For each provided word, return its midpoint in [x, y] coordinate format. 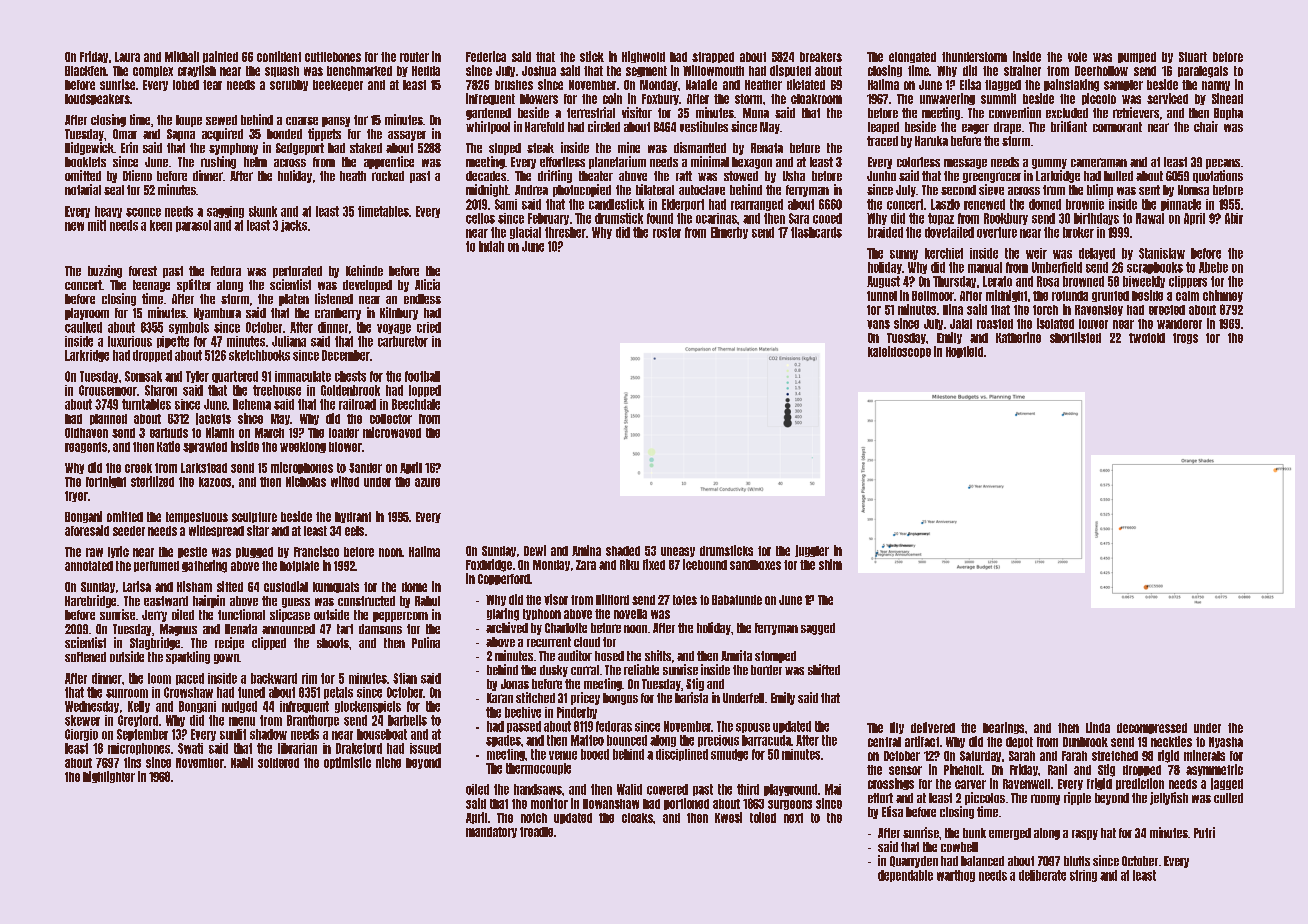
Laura [127, 57]
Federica [486, 56]
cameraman [1099, 162]
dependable [905, 876]
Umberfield [1057, 267]
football [422, 376]
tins [132, 762]
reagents [86, 447]
